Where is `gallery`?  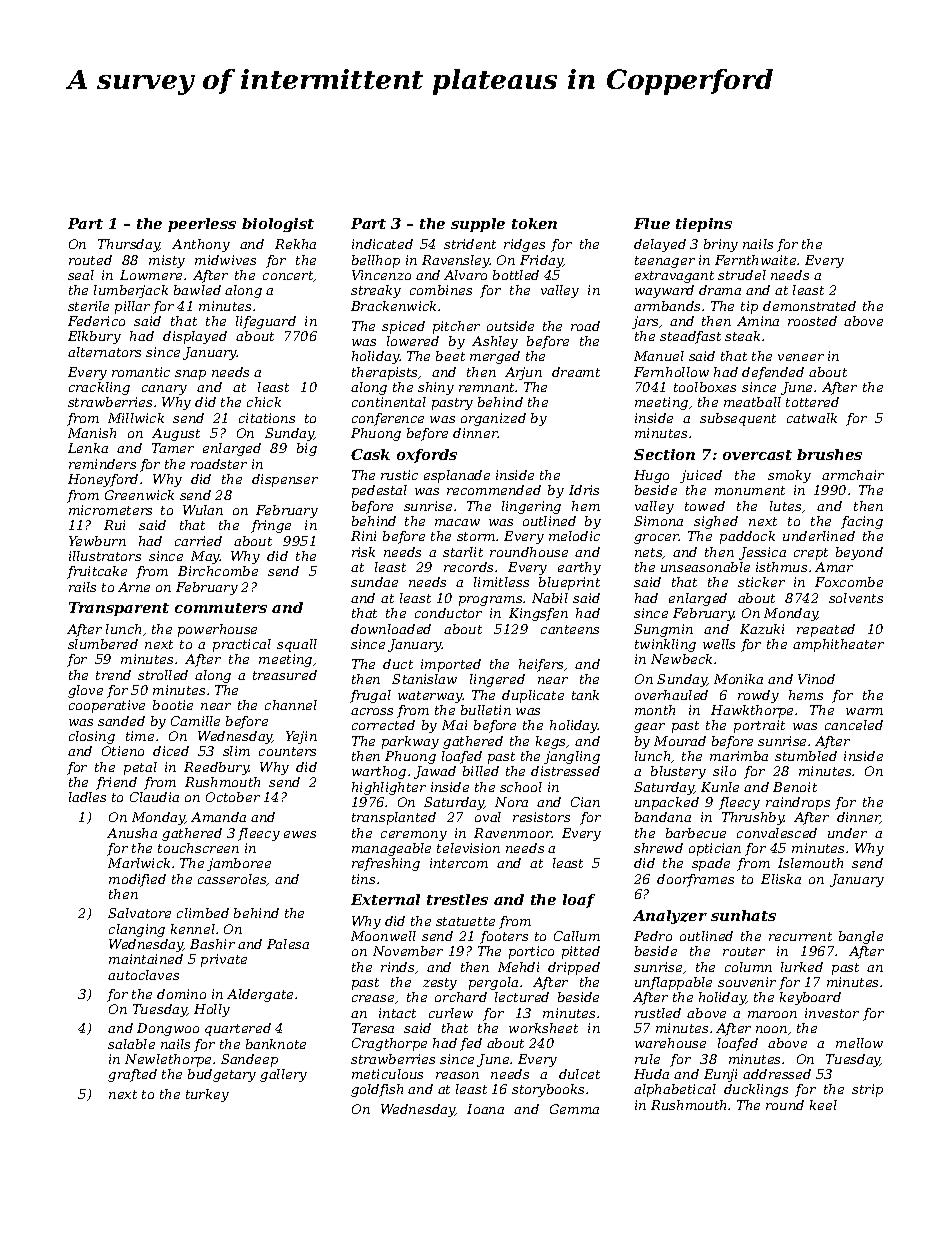 gallery is located at coordinates (283, 1075).
